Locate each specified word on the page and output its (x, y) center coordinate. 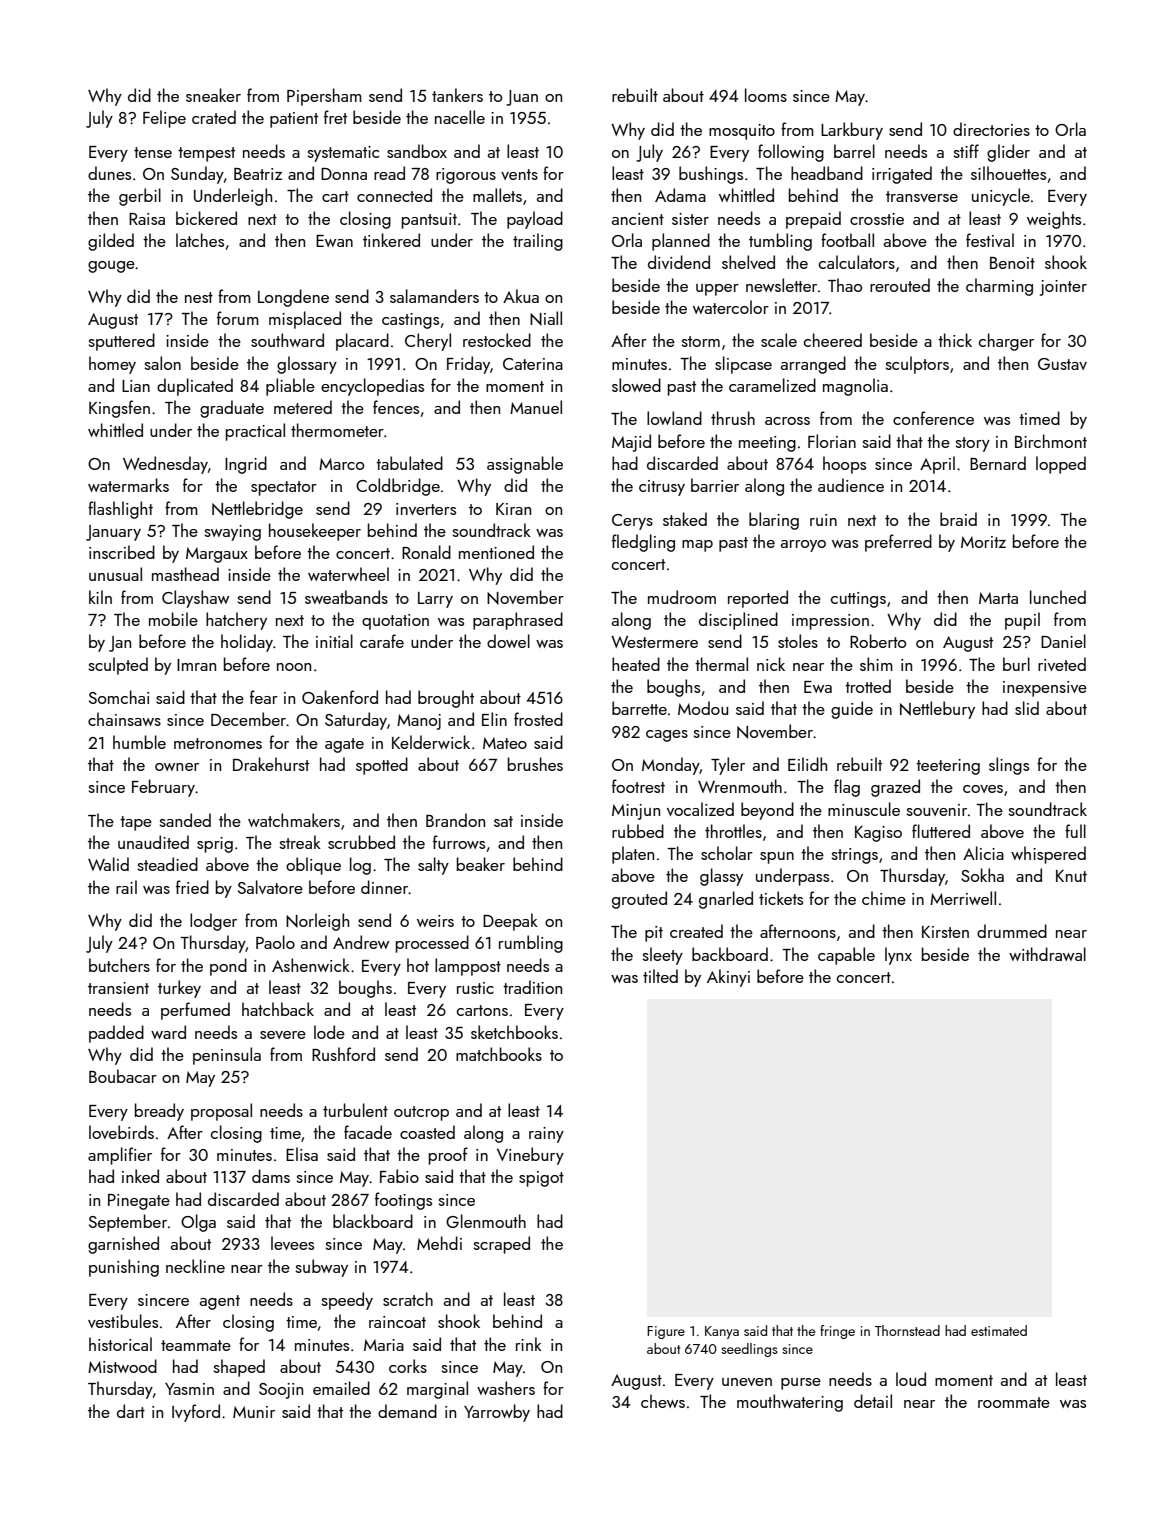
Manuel (536, 407)
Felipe (164, 119)
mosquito (742, 132)
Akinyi (728, 978)
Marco (341, 464)
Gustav (1062, 364)
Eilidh (807, 764)
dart (131, 1411)
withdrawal (1047, 954)
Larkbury (852, 131)
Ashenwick (311, 965)
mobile (173, 619)
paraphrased (518, 621)
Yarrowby (497, 1413)
